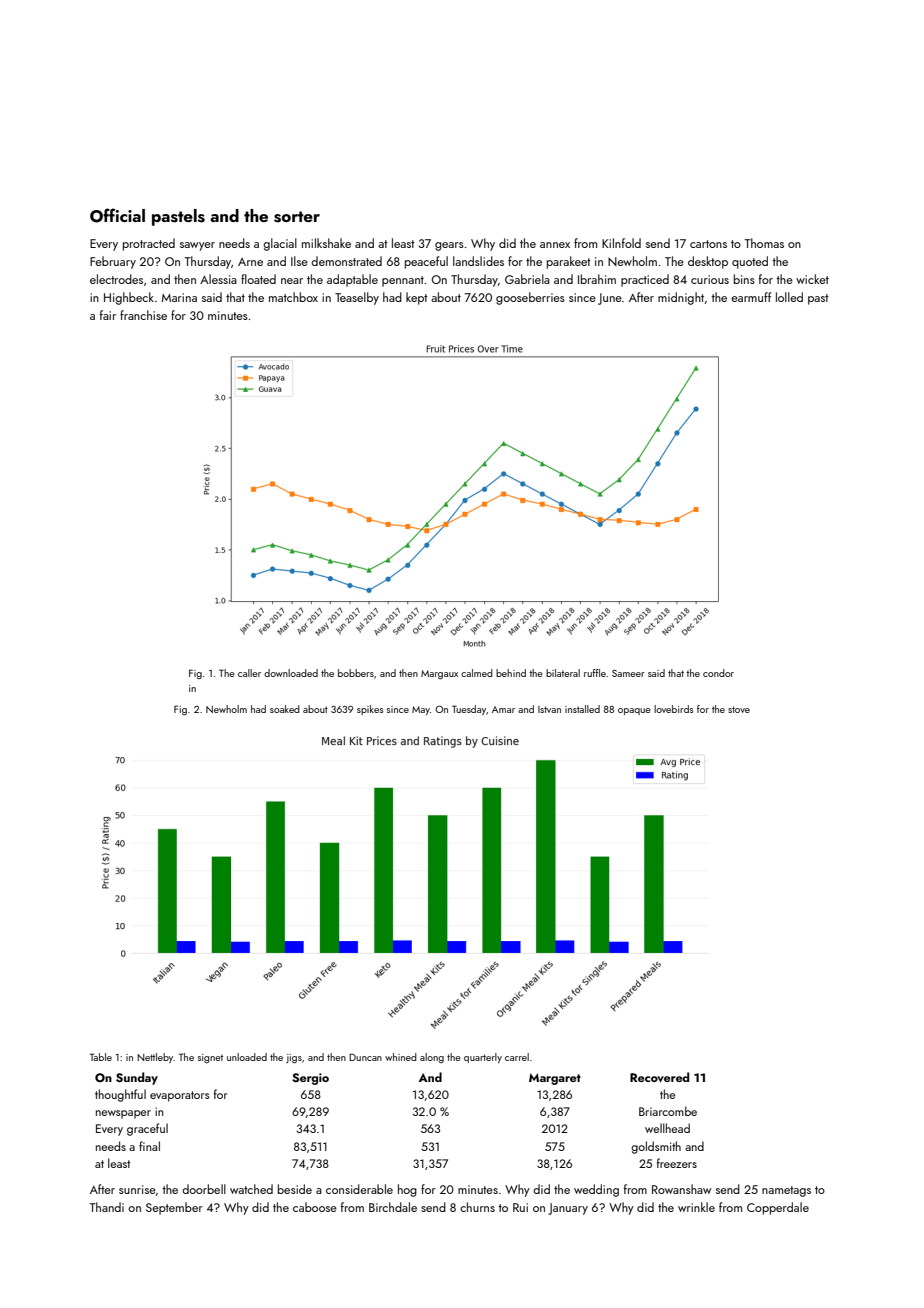 This screenshot has width=924, height=1308. What do you see at coordinates (621, 243) in the screenshot?
I see `Kilnfold` at bounding box center [621, 243].
